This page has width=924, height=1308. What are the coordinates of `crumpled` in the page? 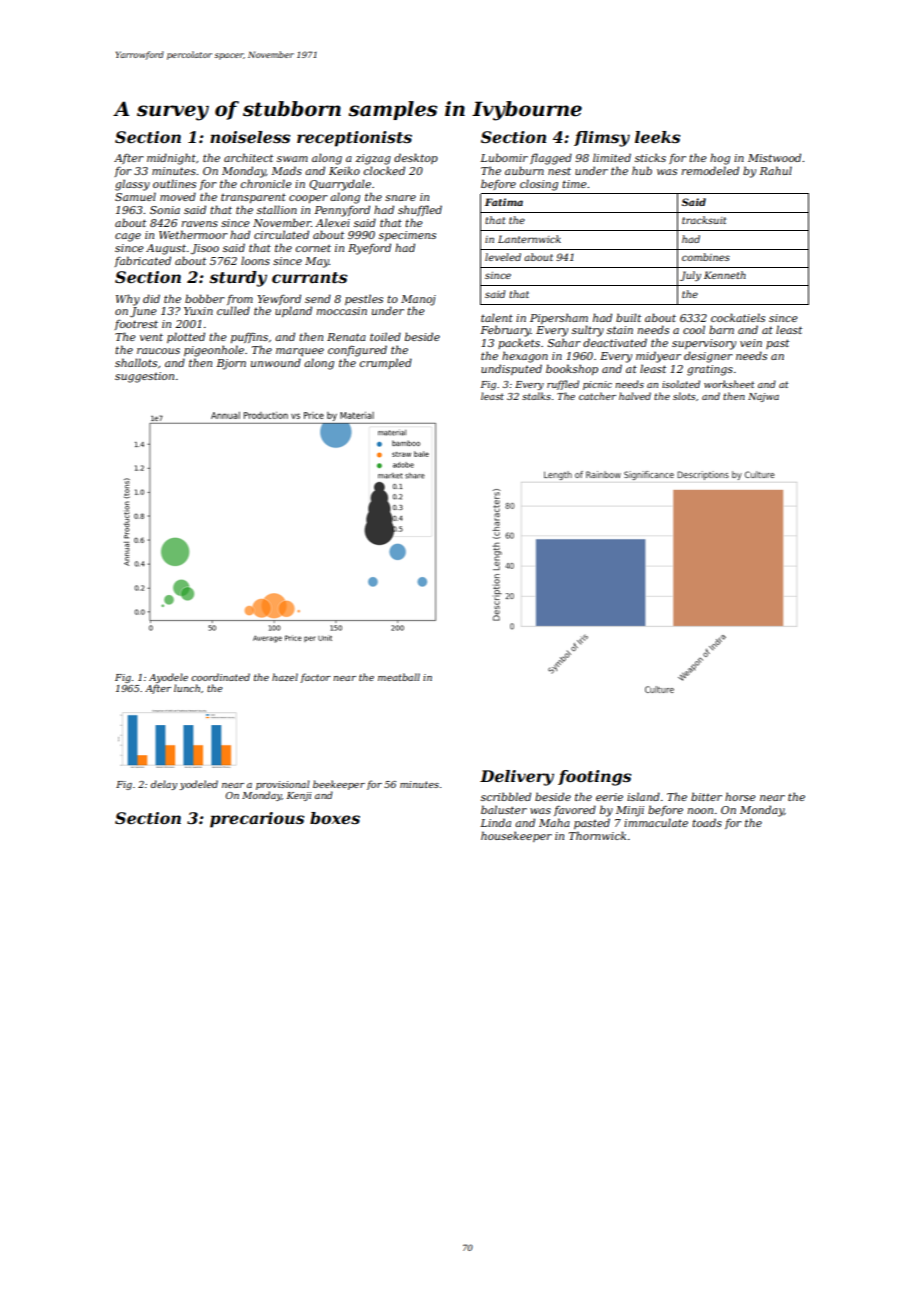 It's located at (386, 363).
